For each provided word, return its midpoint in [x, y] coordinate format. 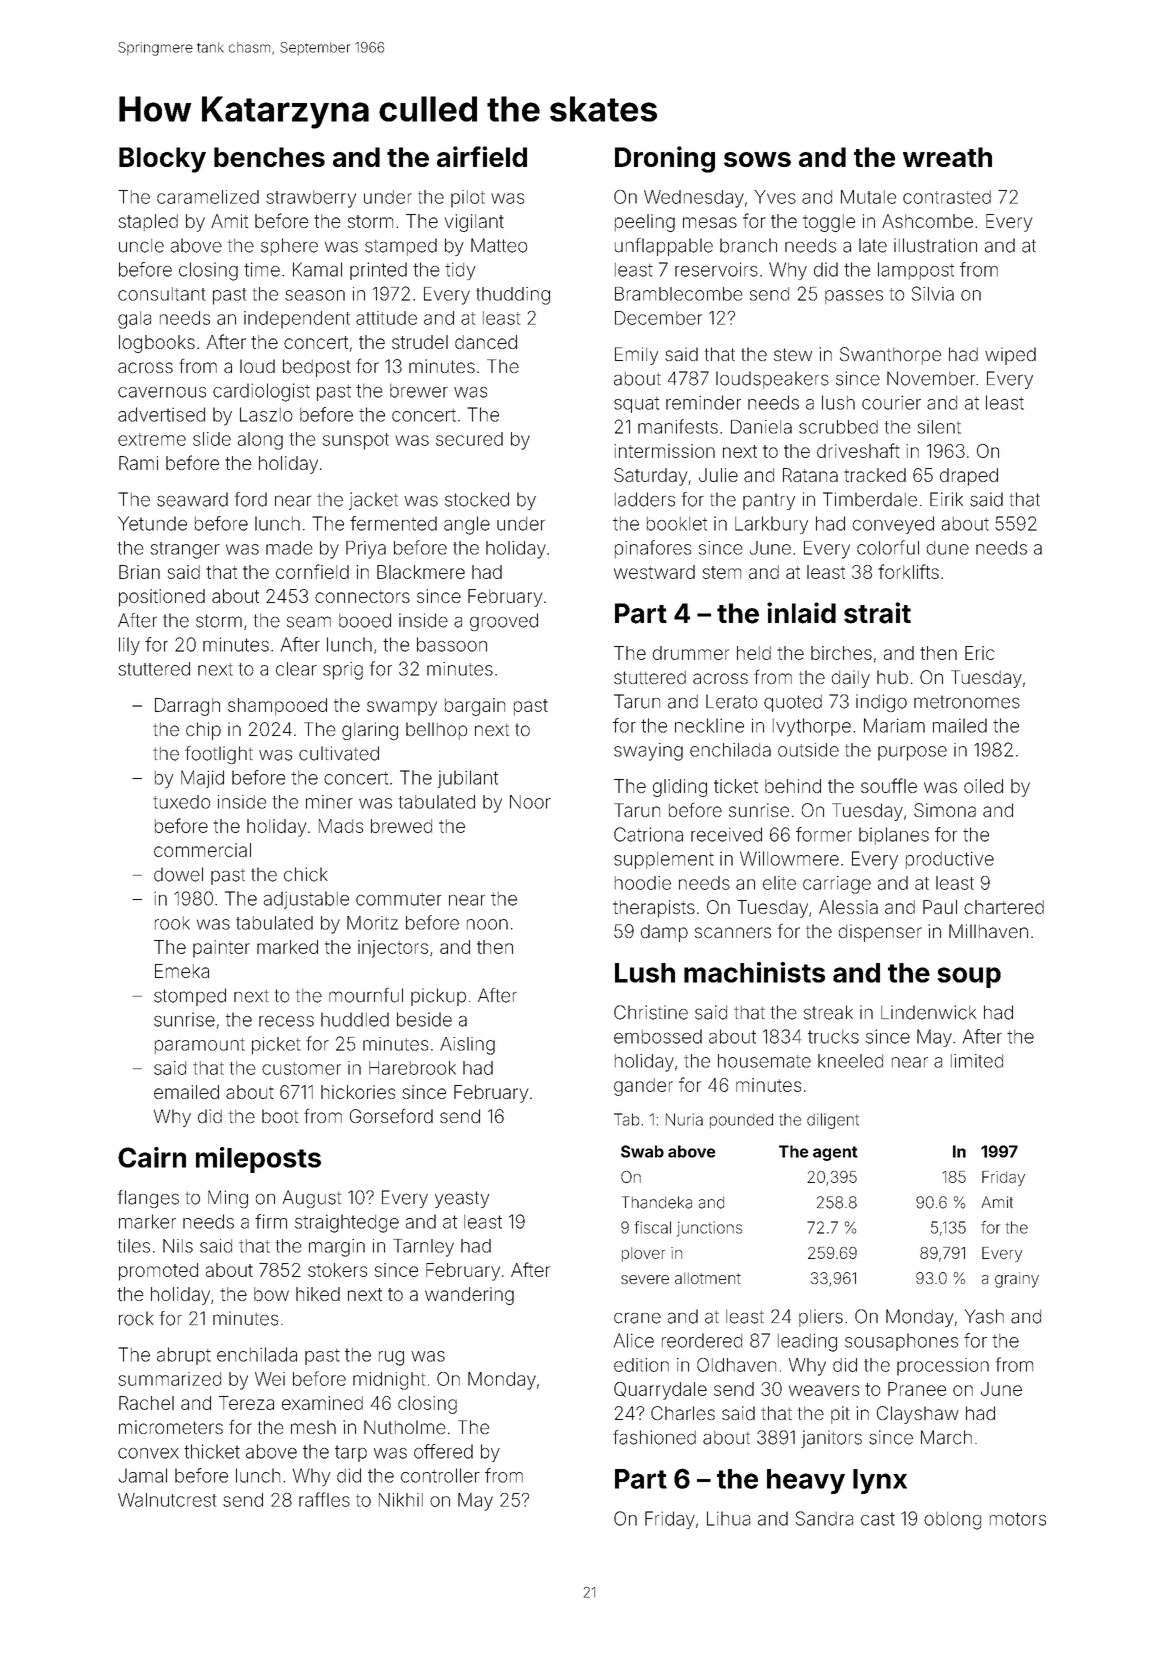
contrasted [947, 197]
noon [487, 924]
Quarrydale [660, 1391]
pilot [468, 199]
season [315, 295]
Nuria [684, 1119]
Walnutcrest [167, 1500]
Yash [984, 1316]
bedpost [317, 368]
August [311, 1199]
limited [977, 1061]
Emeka [182, 971]
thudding [513, 296]
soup [969, 977]
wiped [1010, 356]
